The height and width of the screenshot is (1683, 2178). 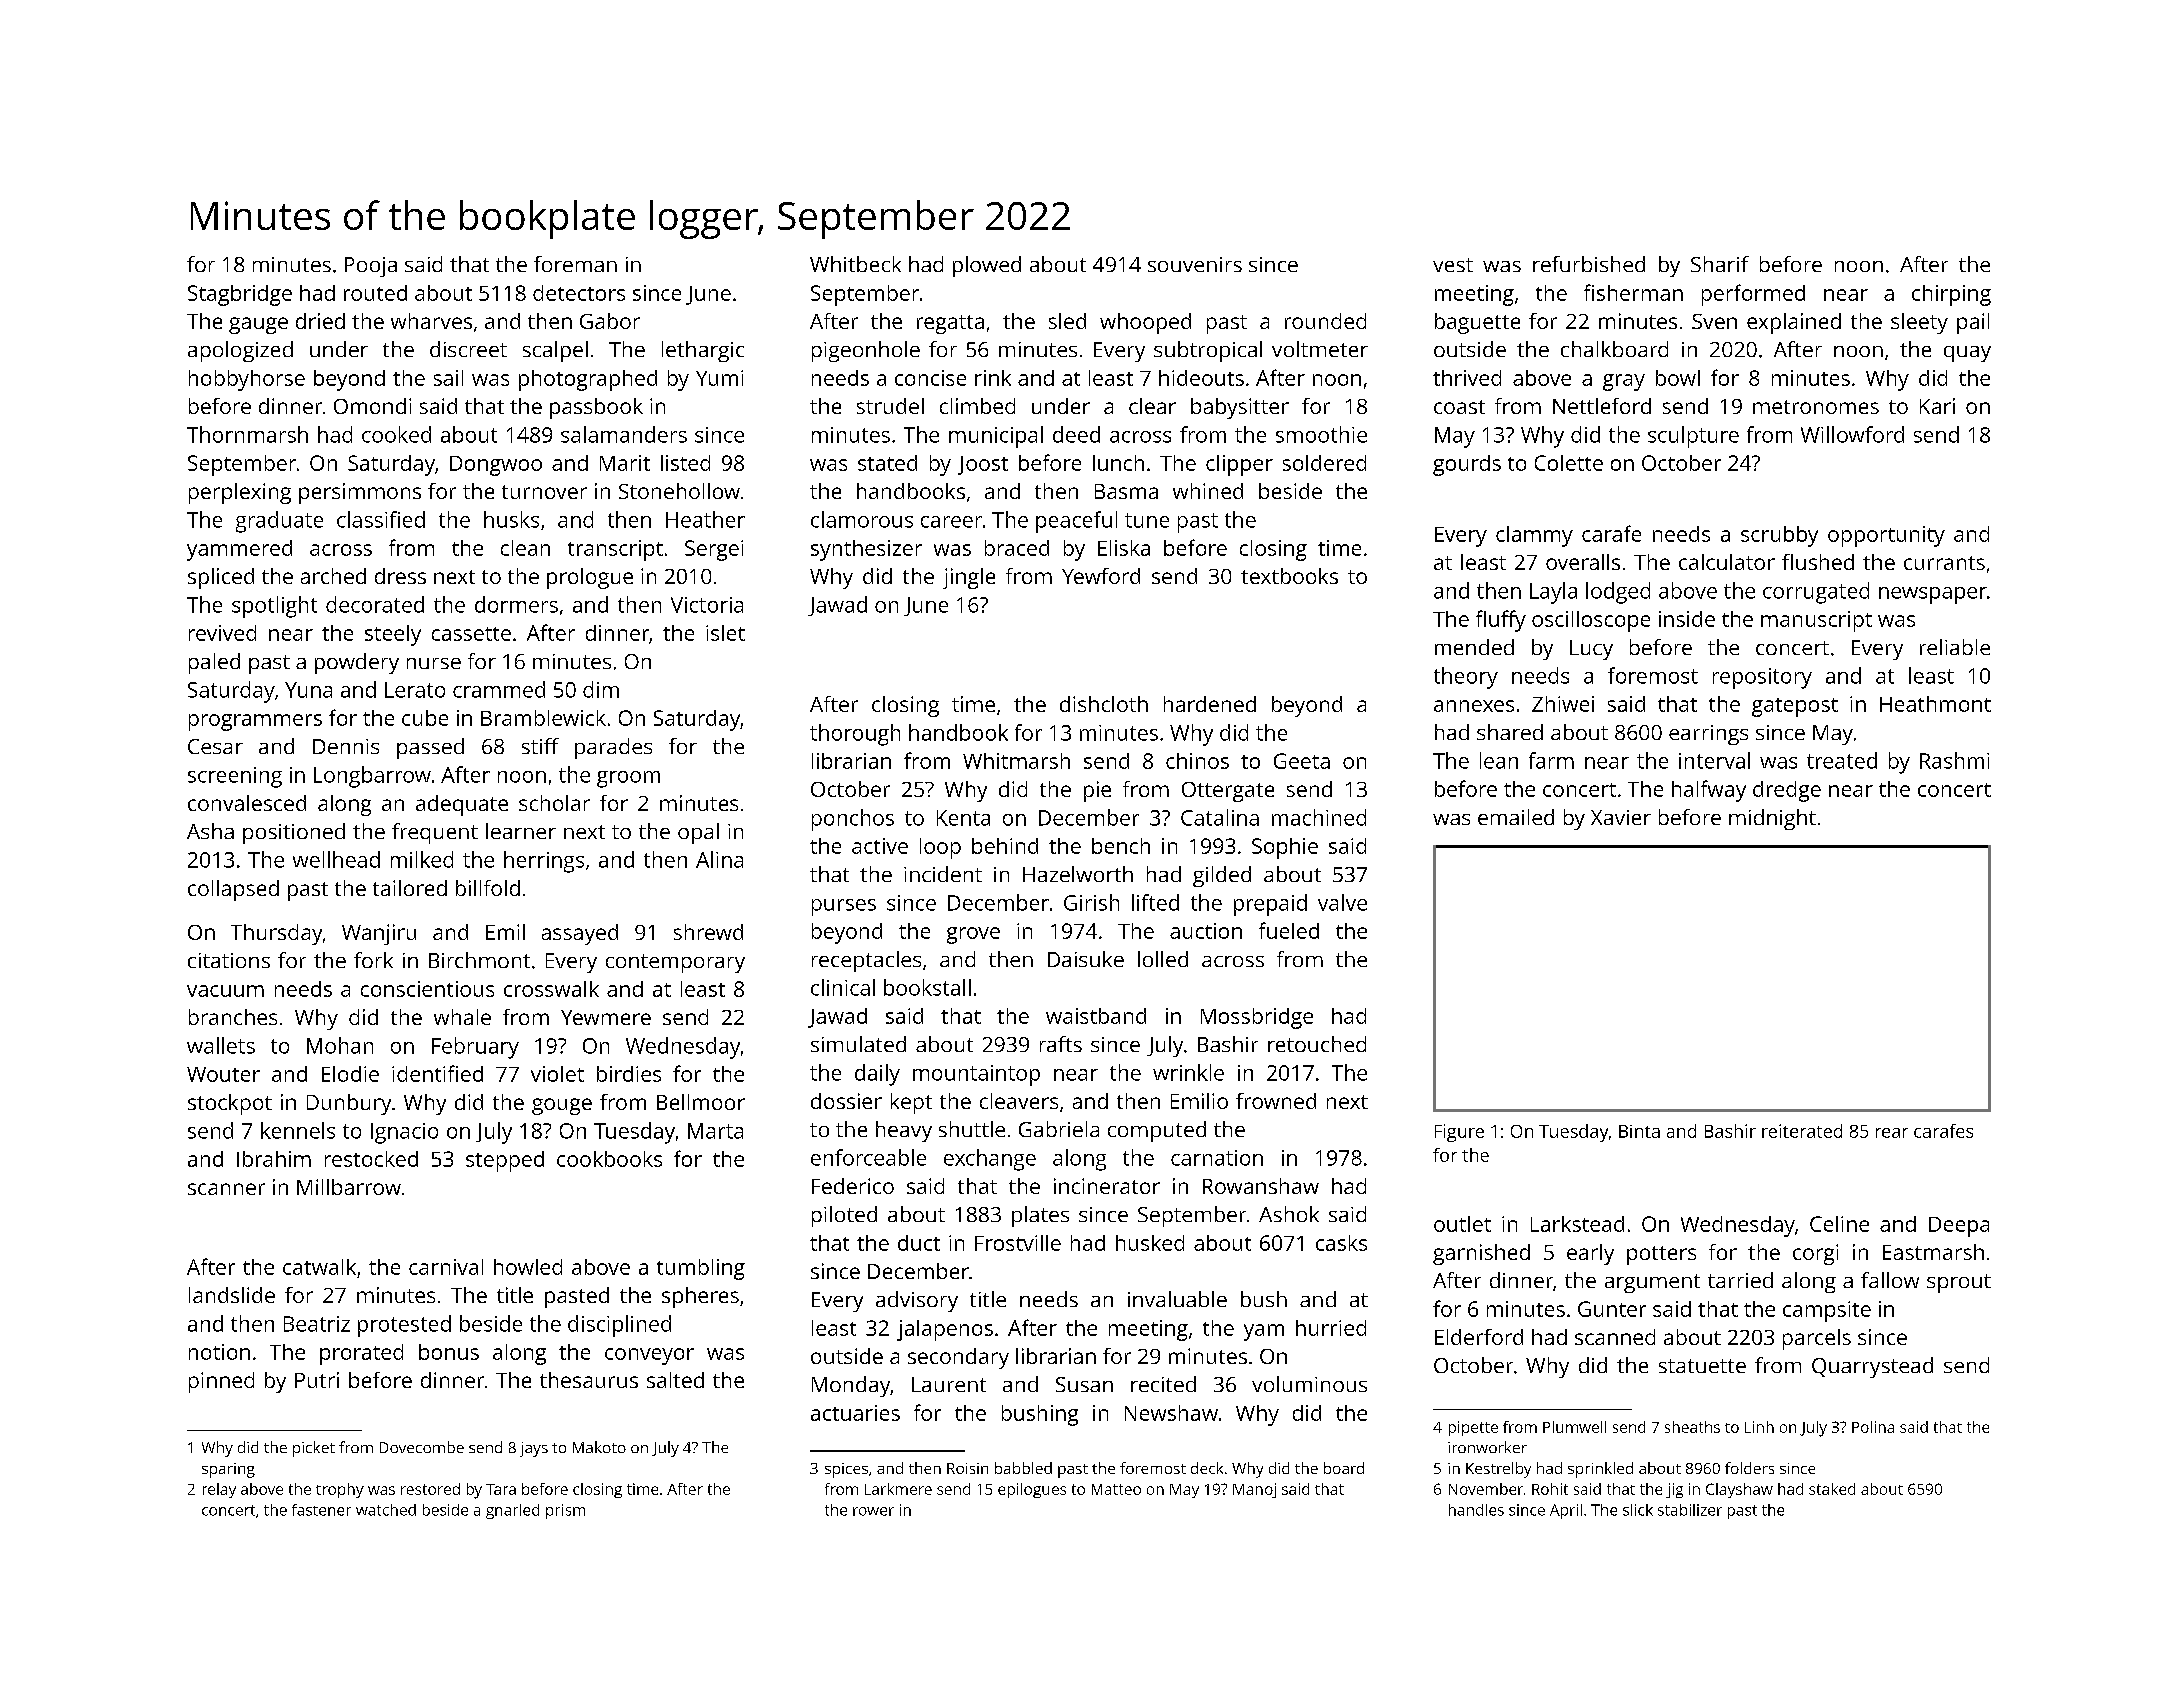 I want to click on Kenta, so click(x=963, y=818).
